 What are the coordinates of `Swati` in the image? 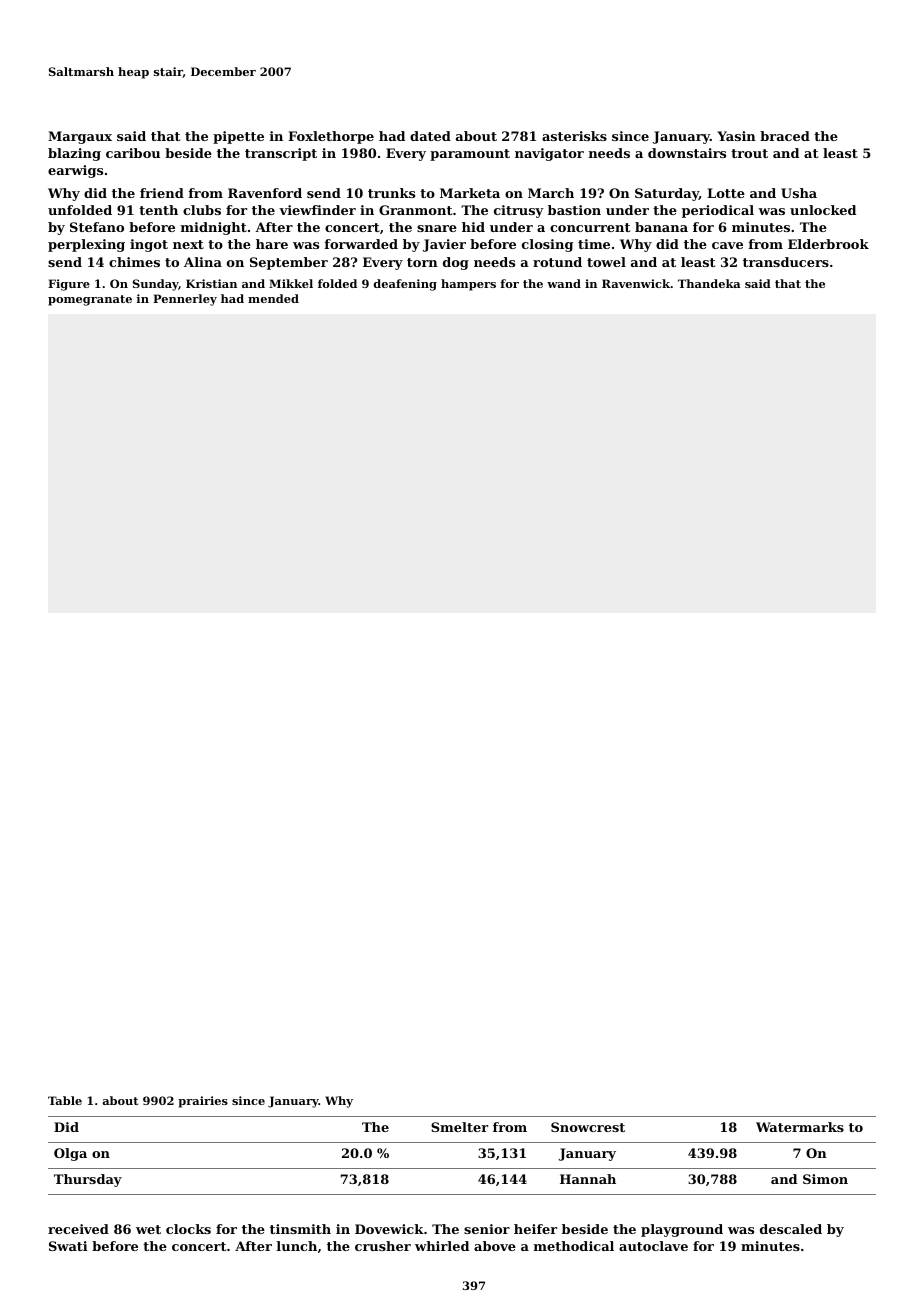 It's located at (68, 1246).
